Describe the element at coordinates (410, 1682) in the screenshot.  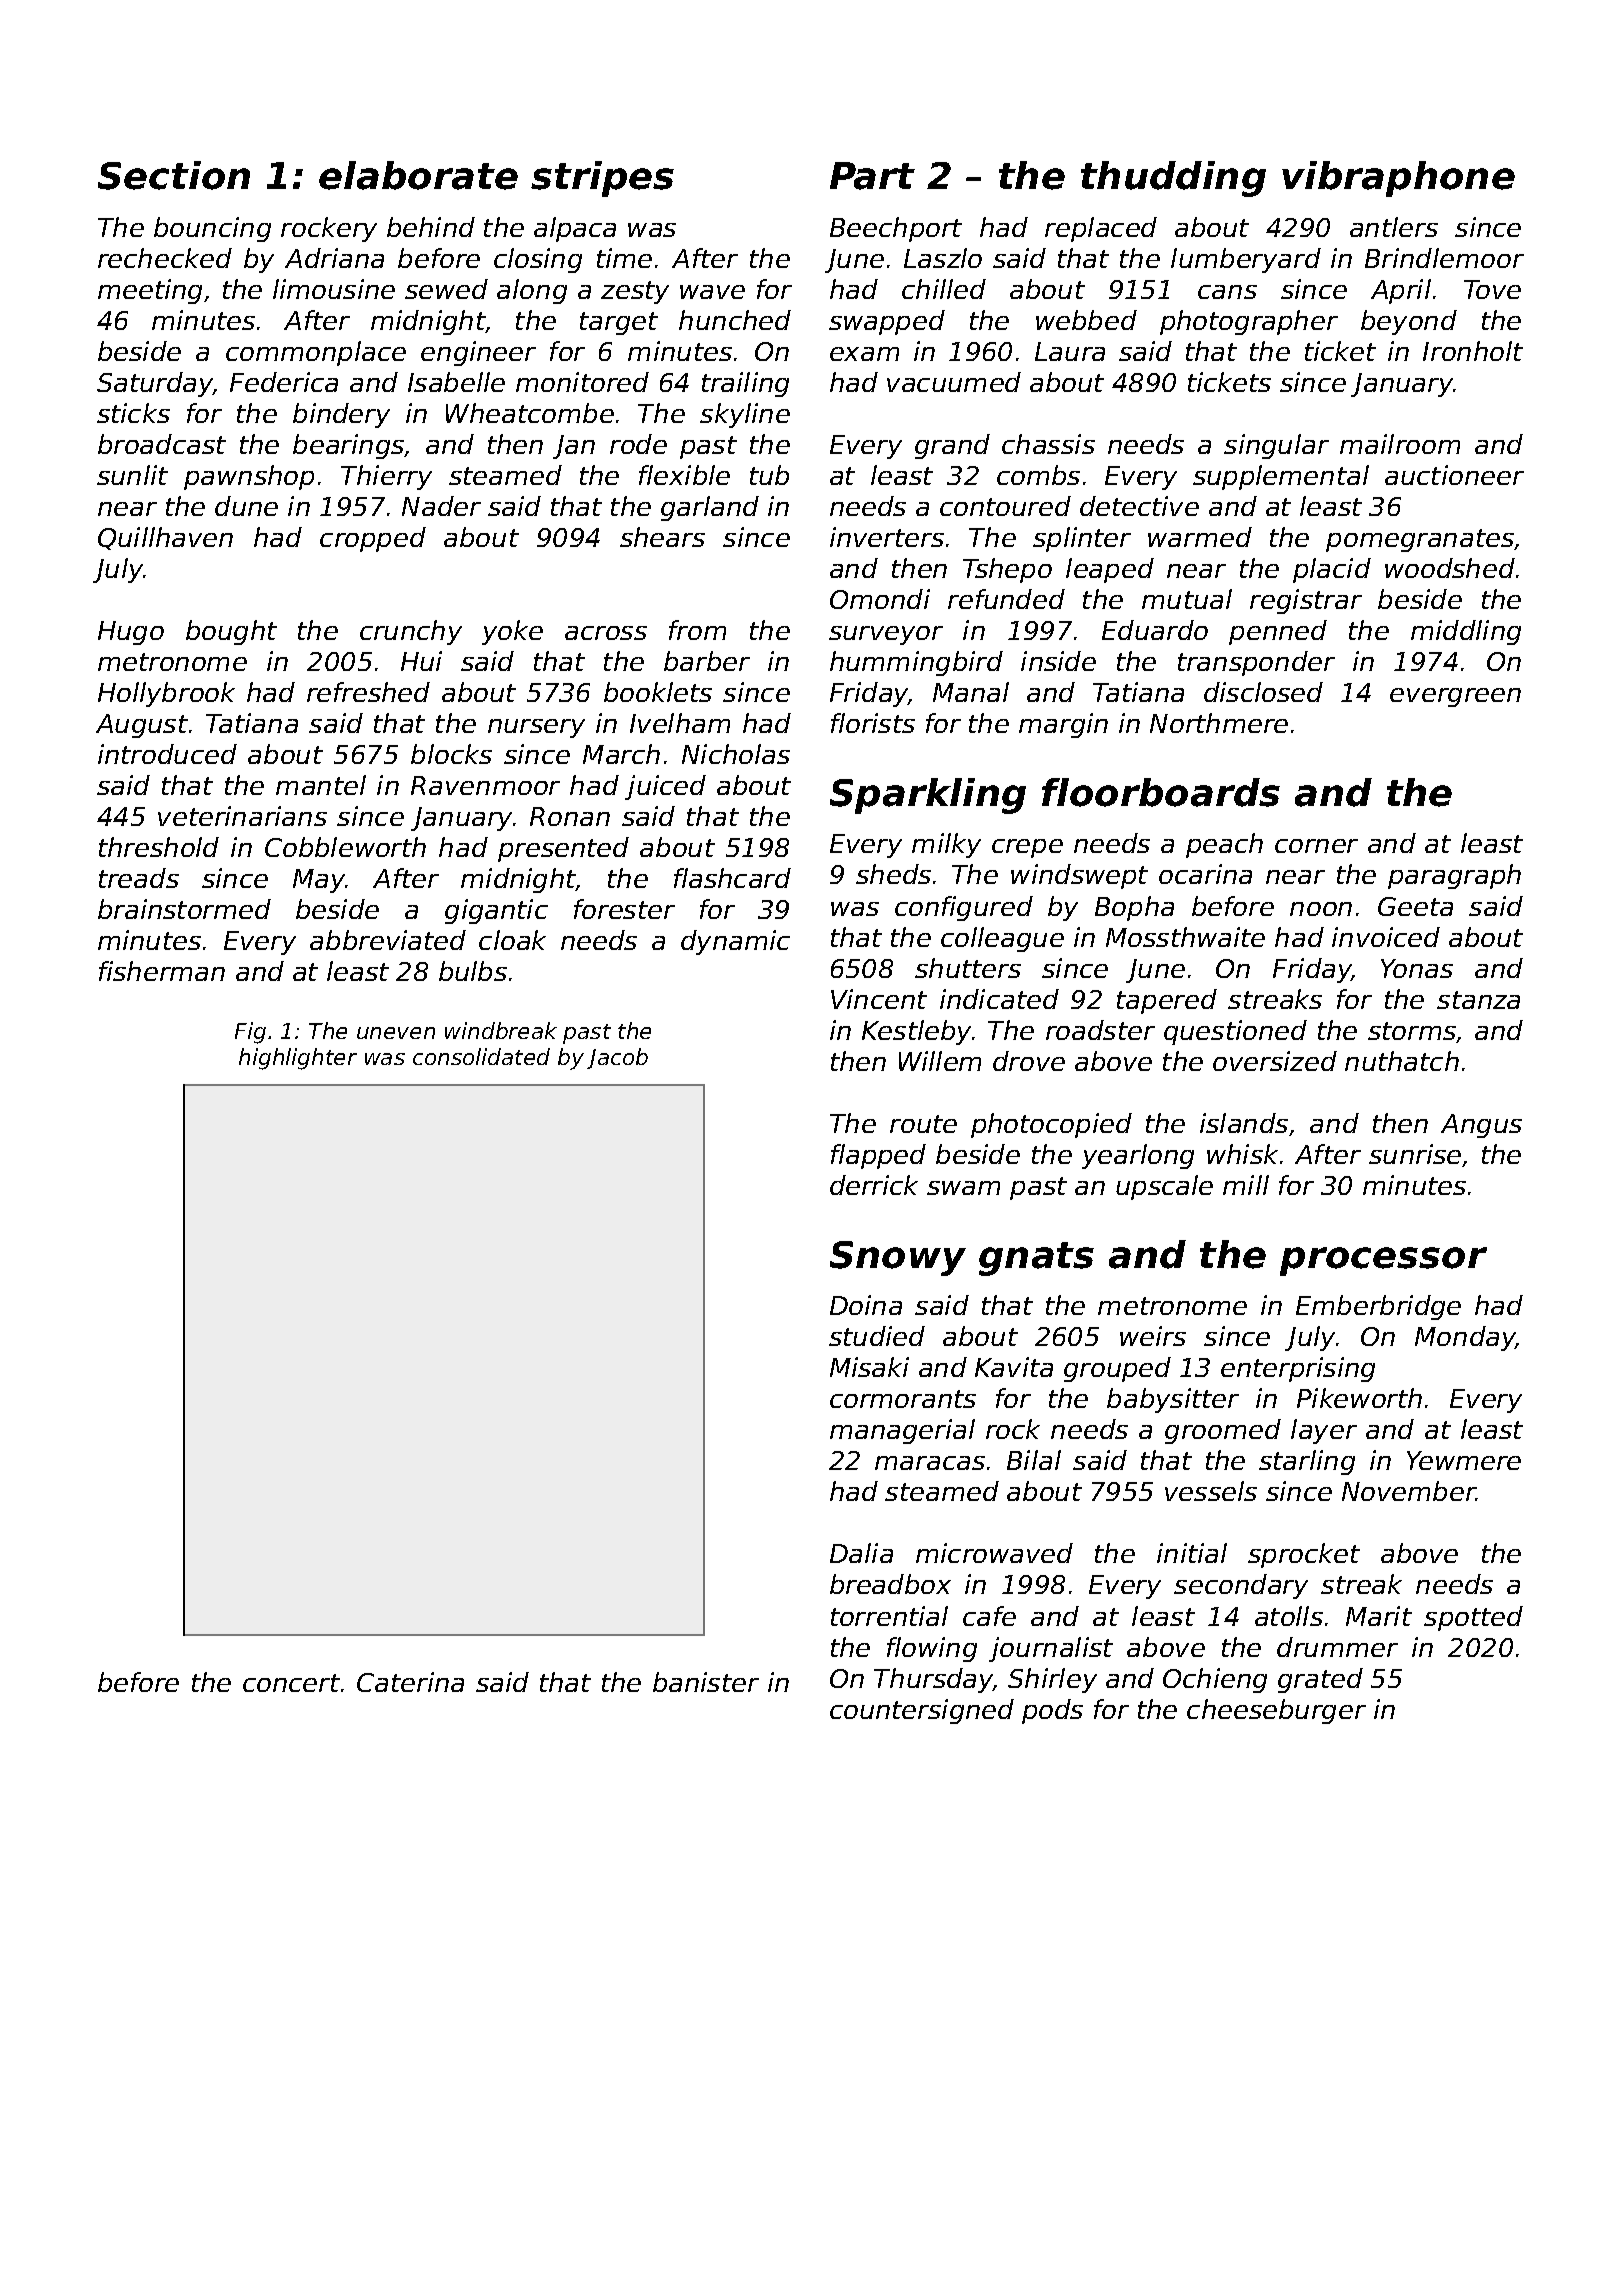
I see `Caterina` at that location.
